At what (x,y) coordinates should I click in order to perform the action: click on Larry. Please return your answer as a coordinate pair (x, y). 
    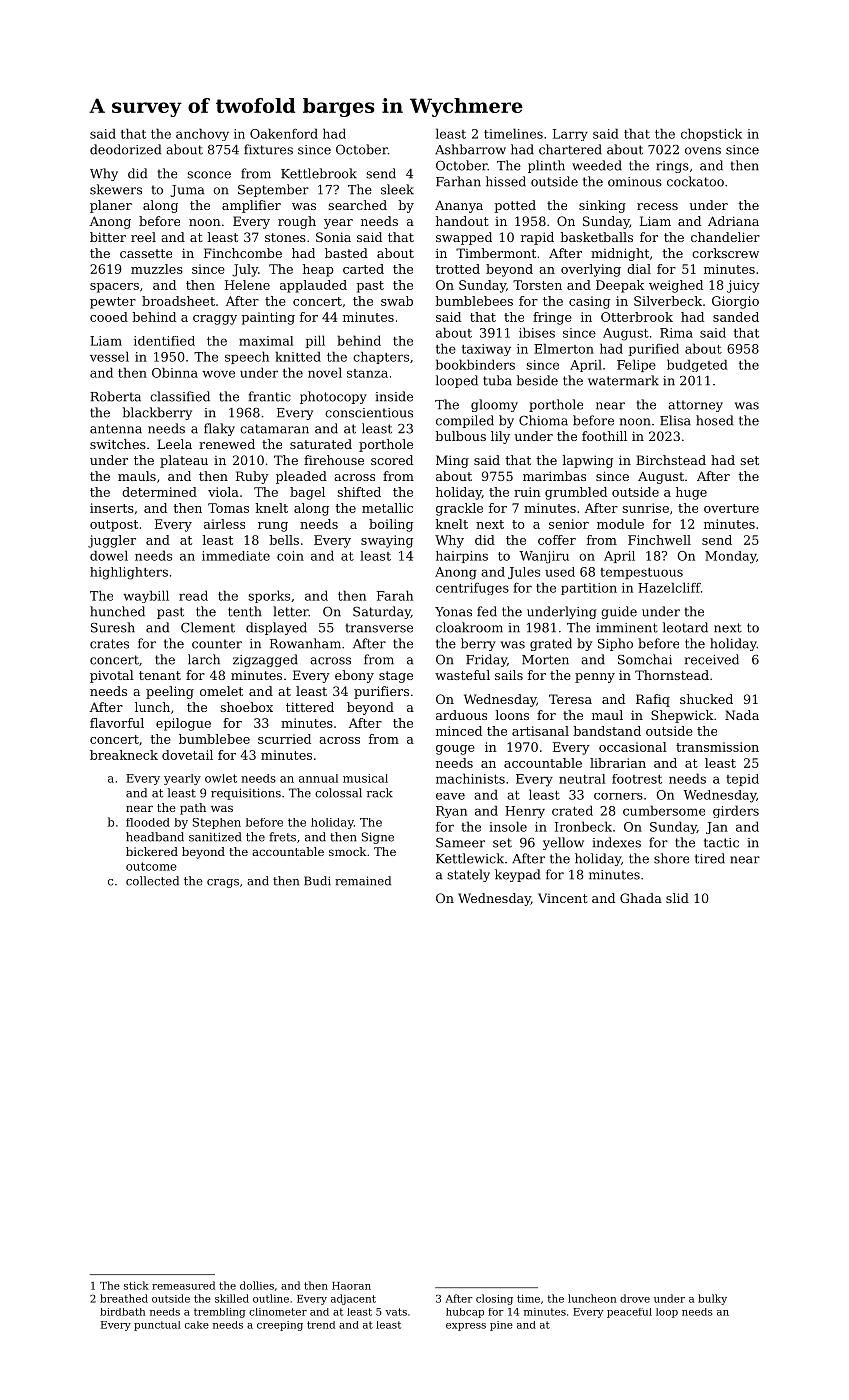
    Looking at the image, I should click on (570, 135).
